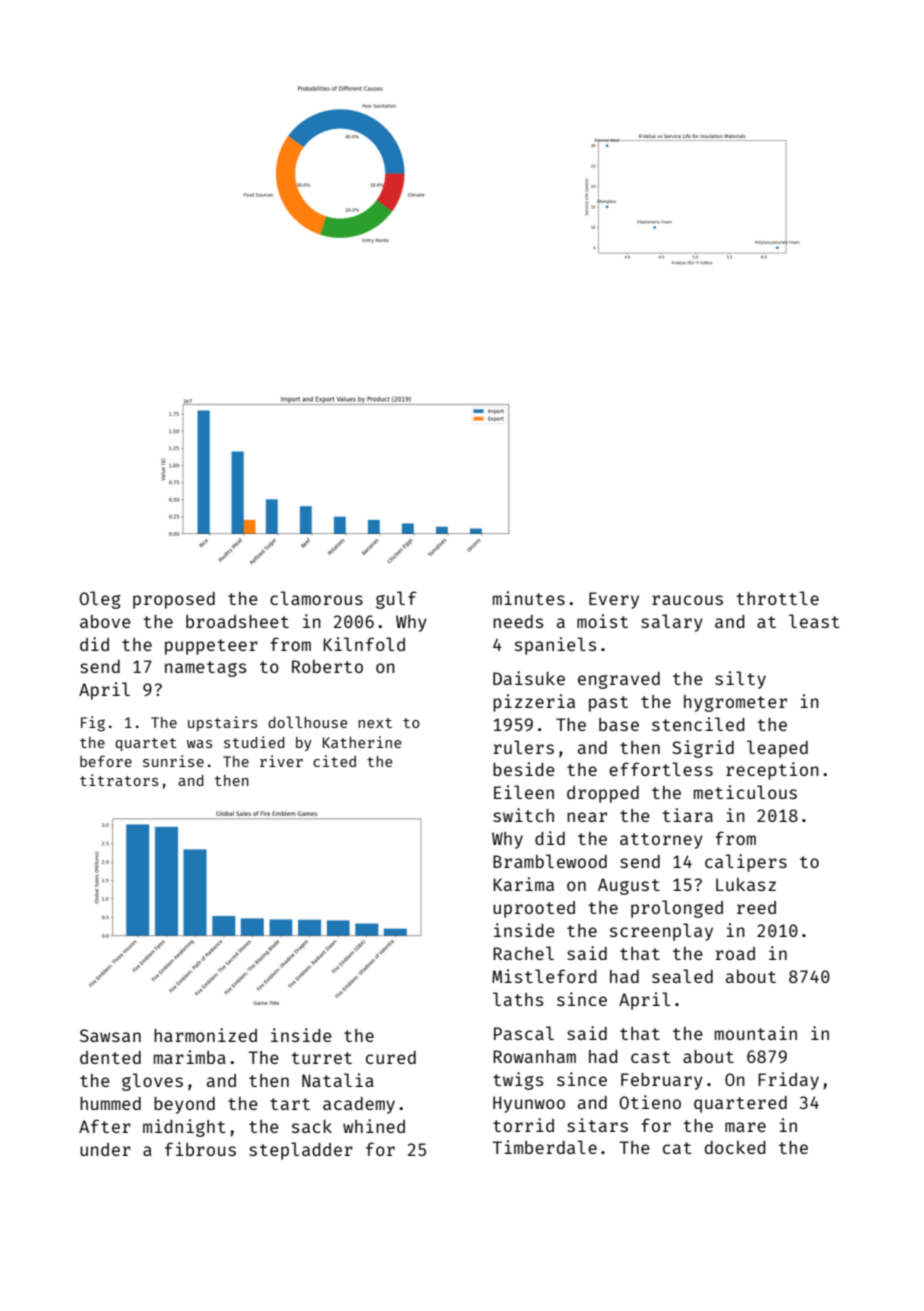 The image size is (924, 1311). I want to click on stepladder, so click(301, 1151).
